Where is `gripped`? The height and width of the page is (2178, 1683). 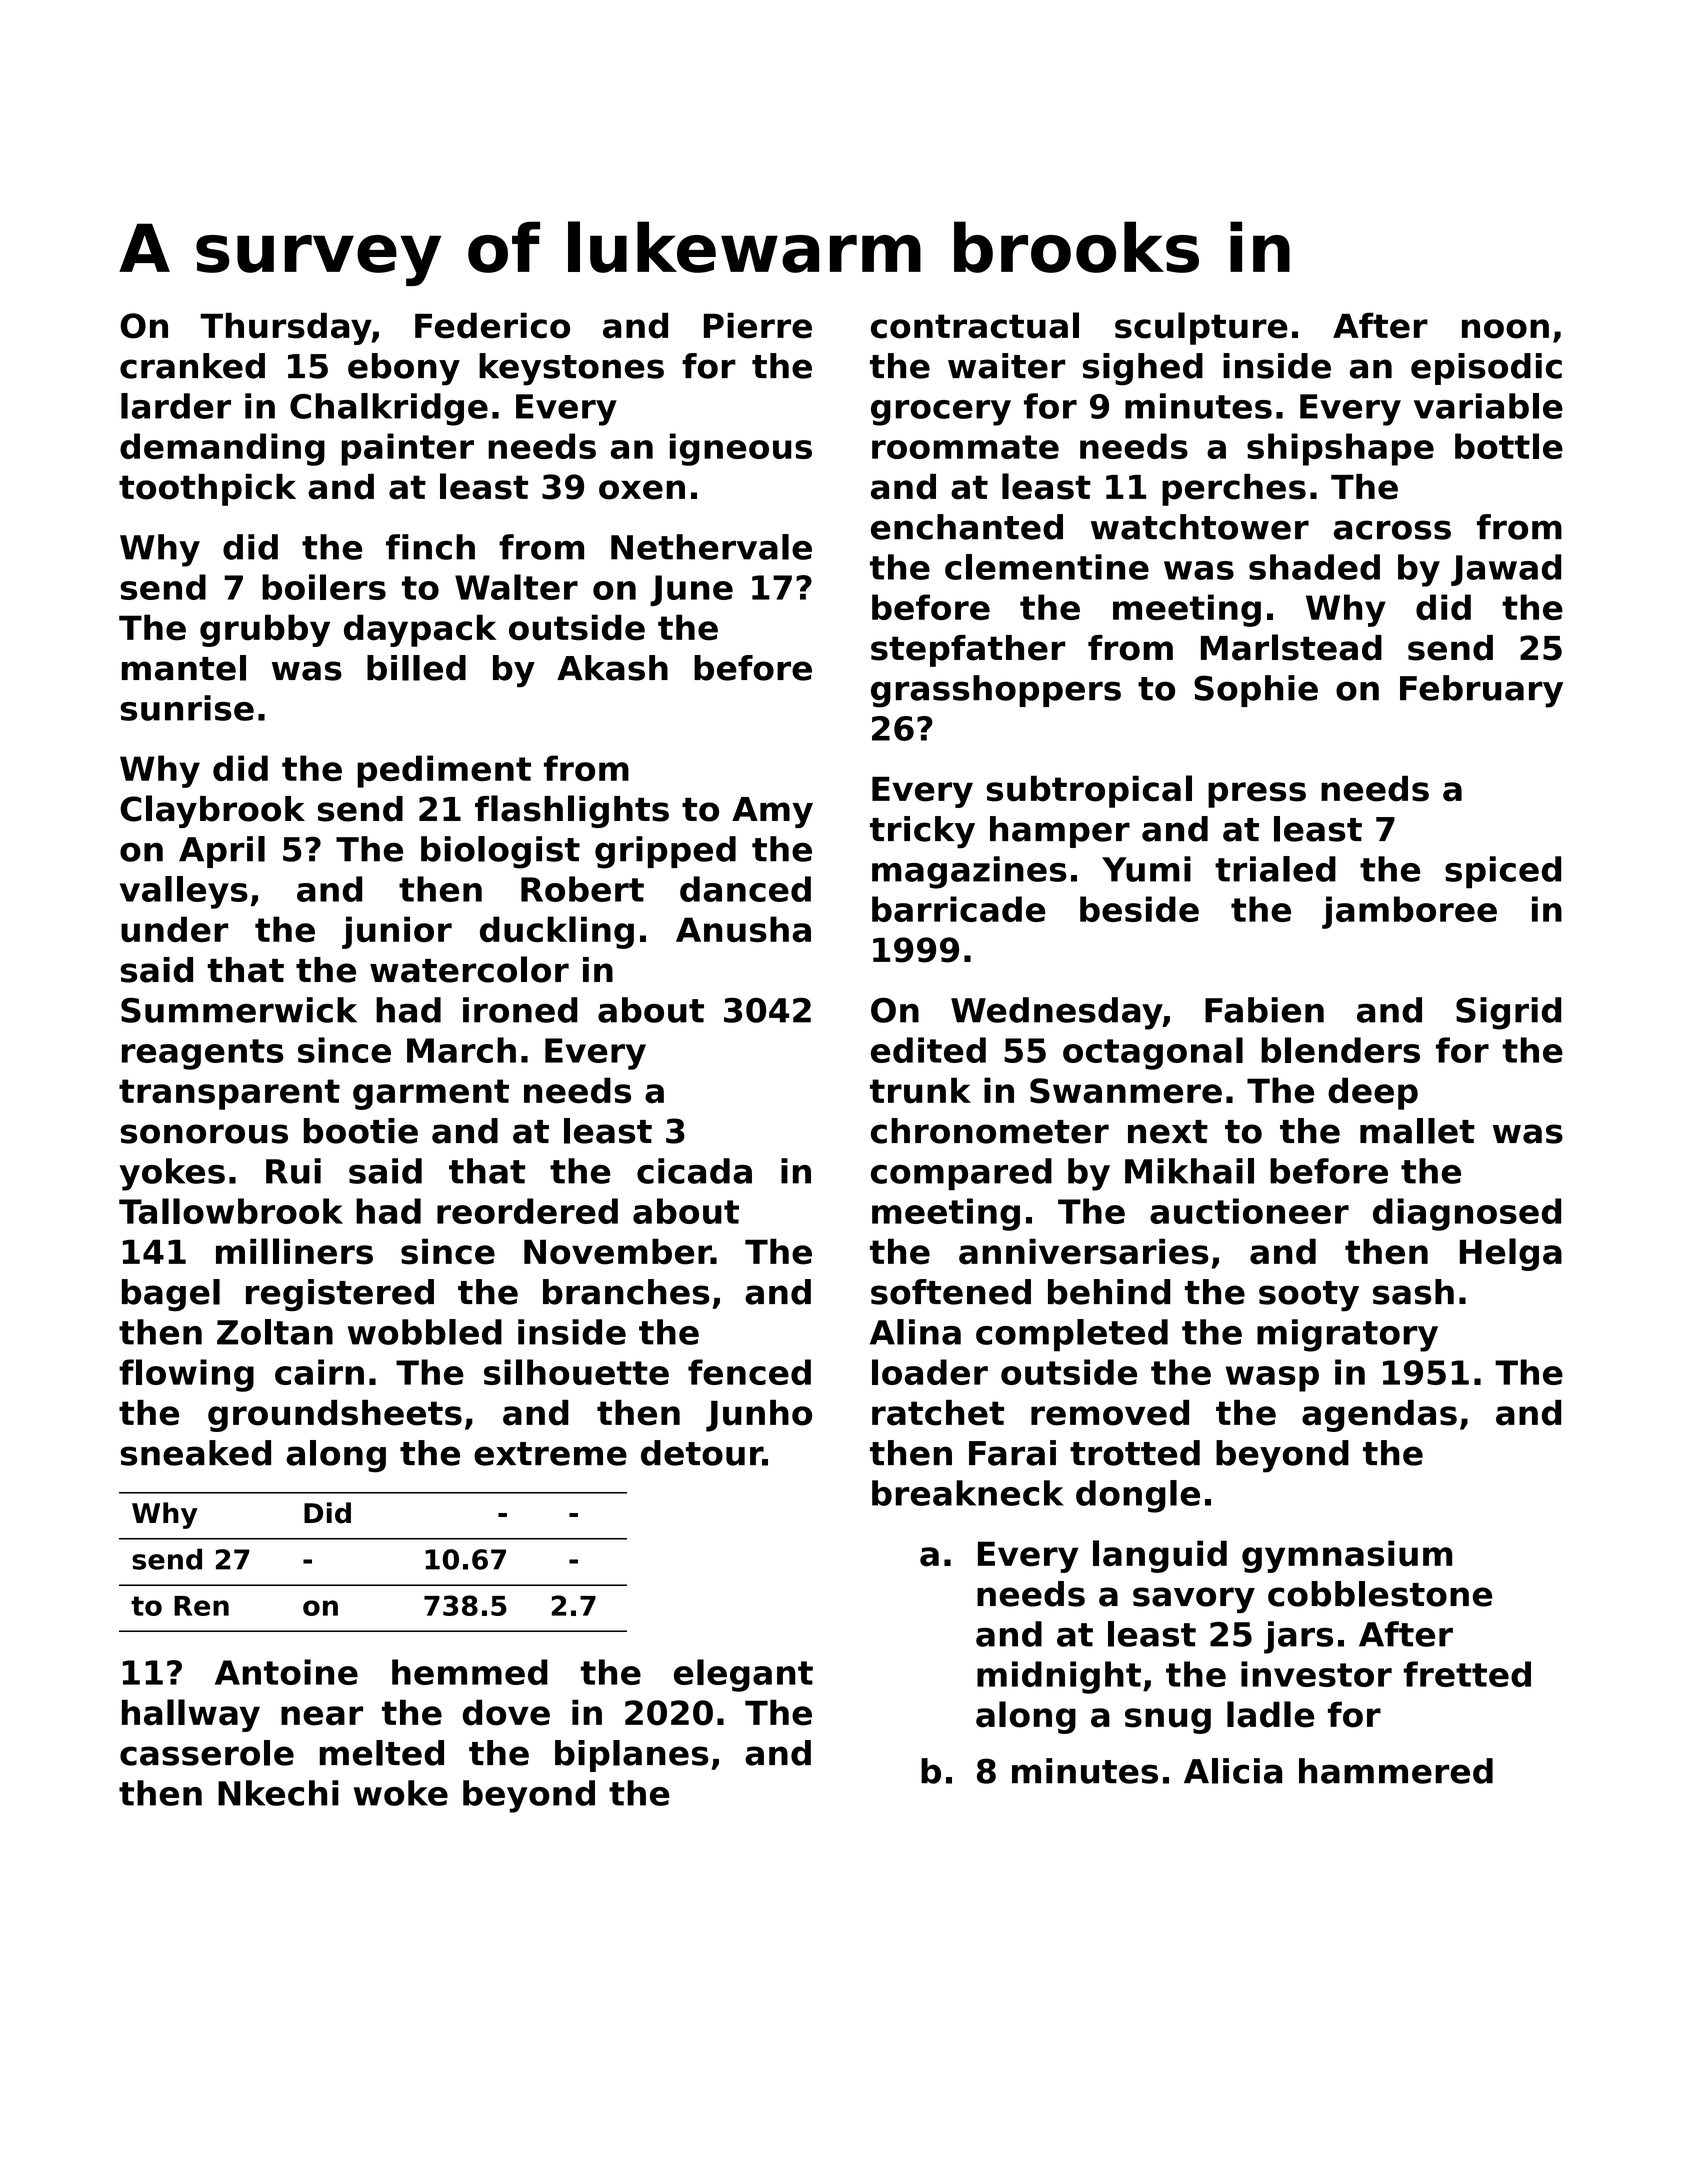
gripped is located at coordinates (665, 852).
